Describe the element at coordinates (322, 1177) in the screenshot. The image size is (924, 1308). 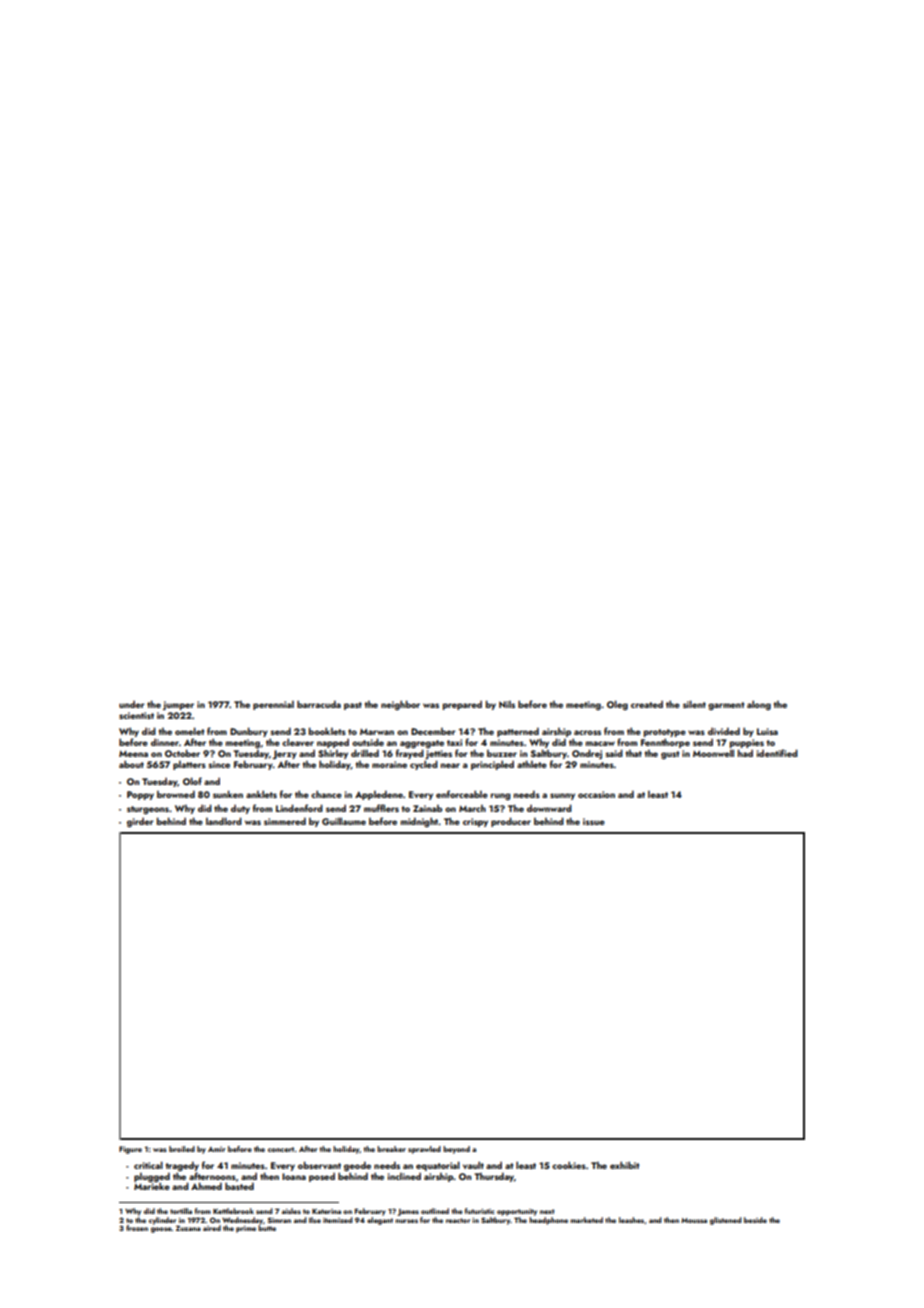
I see `posed` at that location.
